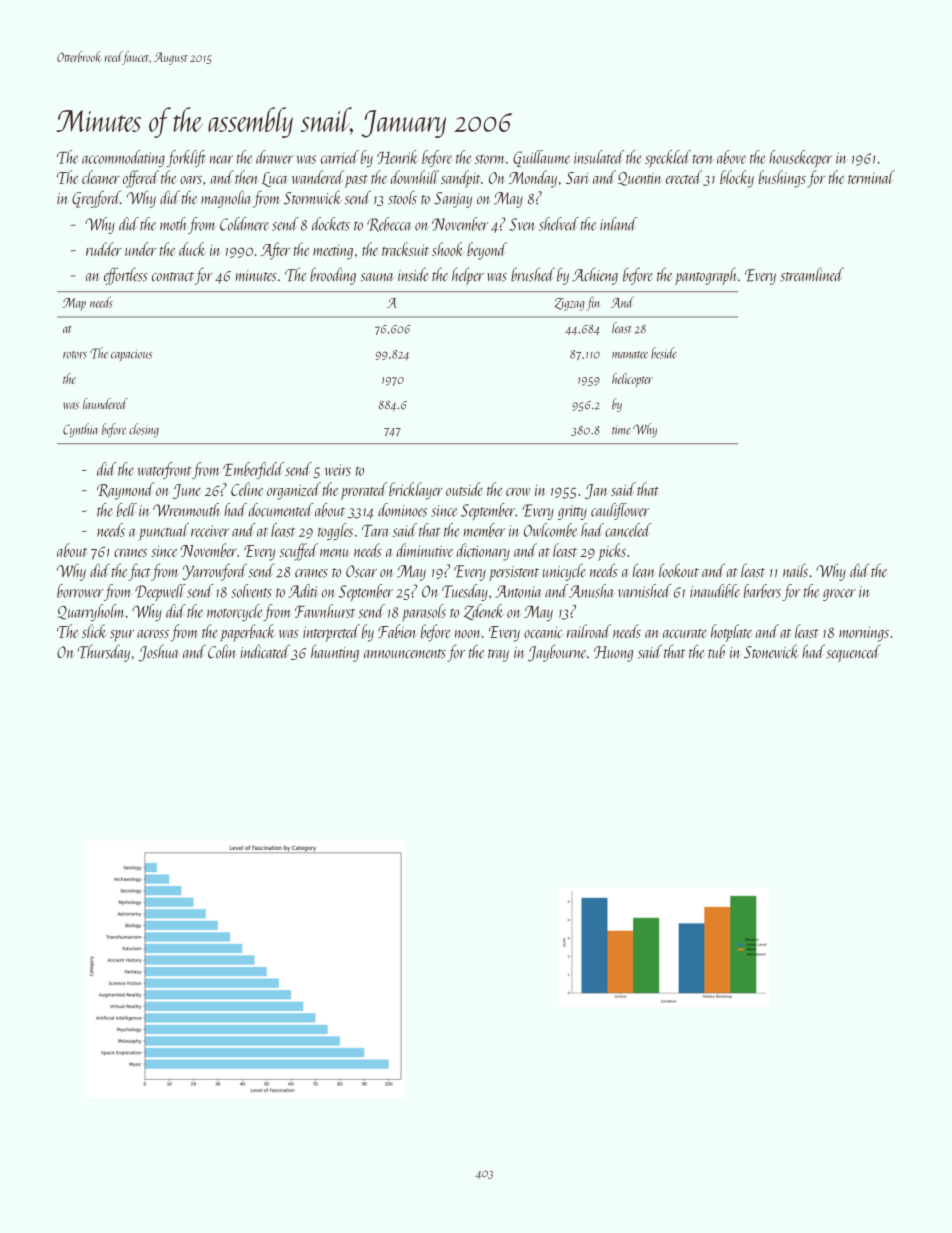  Describe the element at coordinates (731, 157) in the screenshot. I see `above` at that location.
